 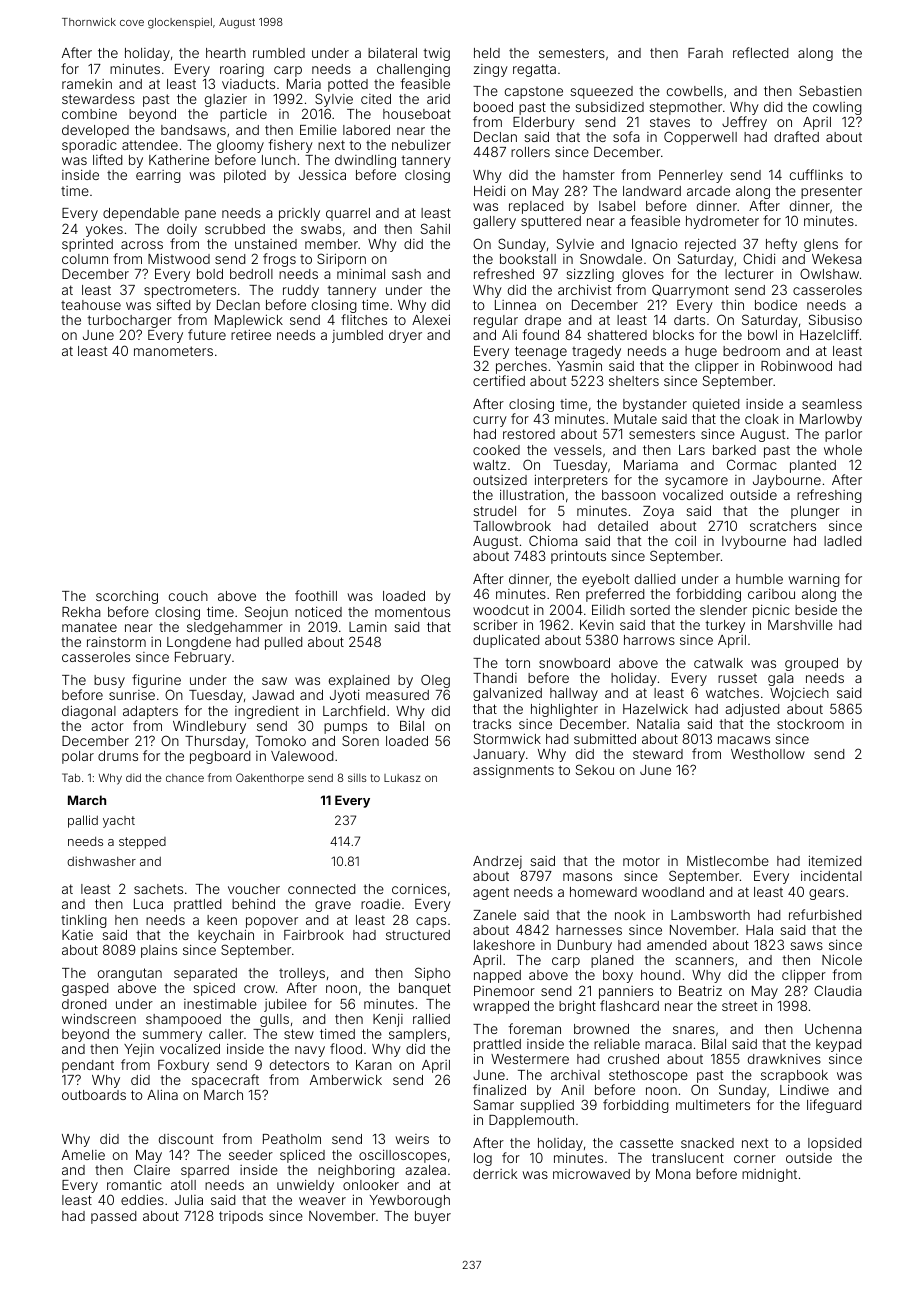 What do you see at coordinates (173, 351) in the page?
I see `manometers` at bounding box center [173, 351].
